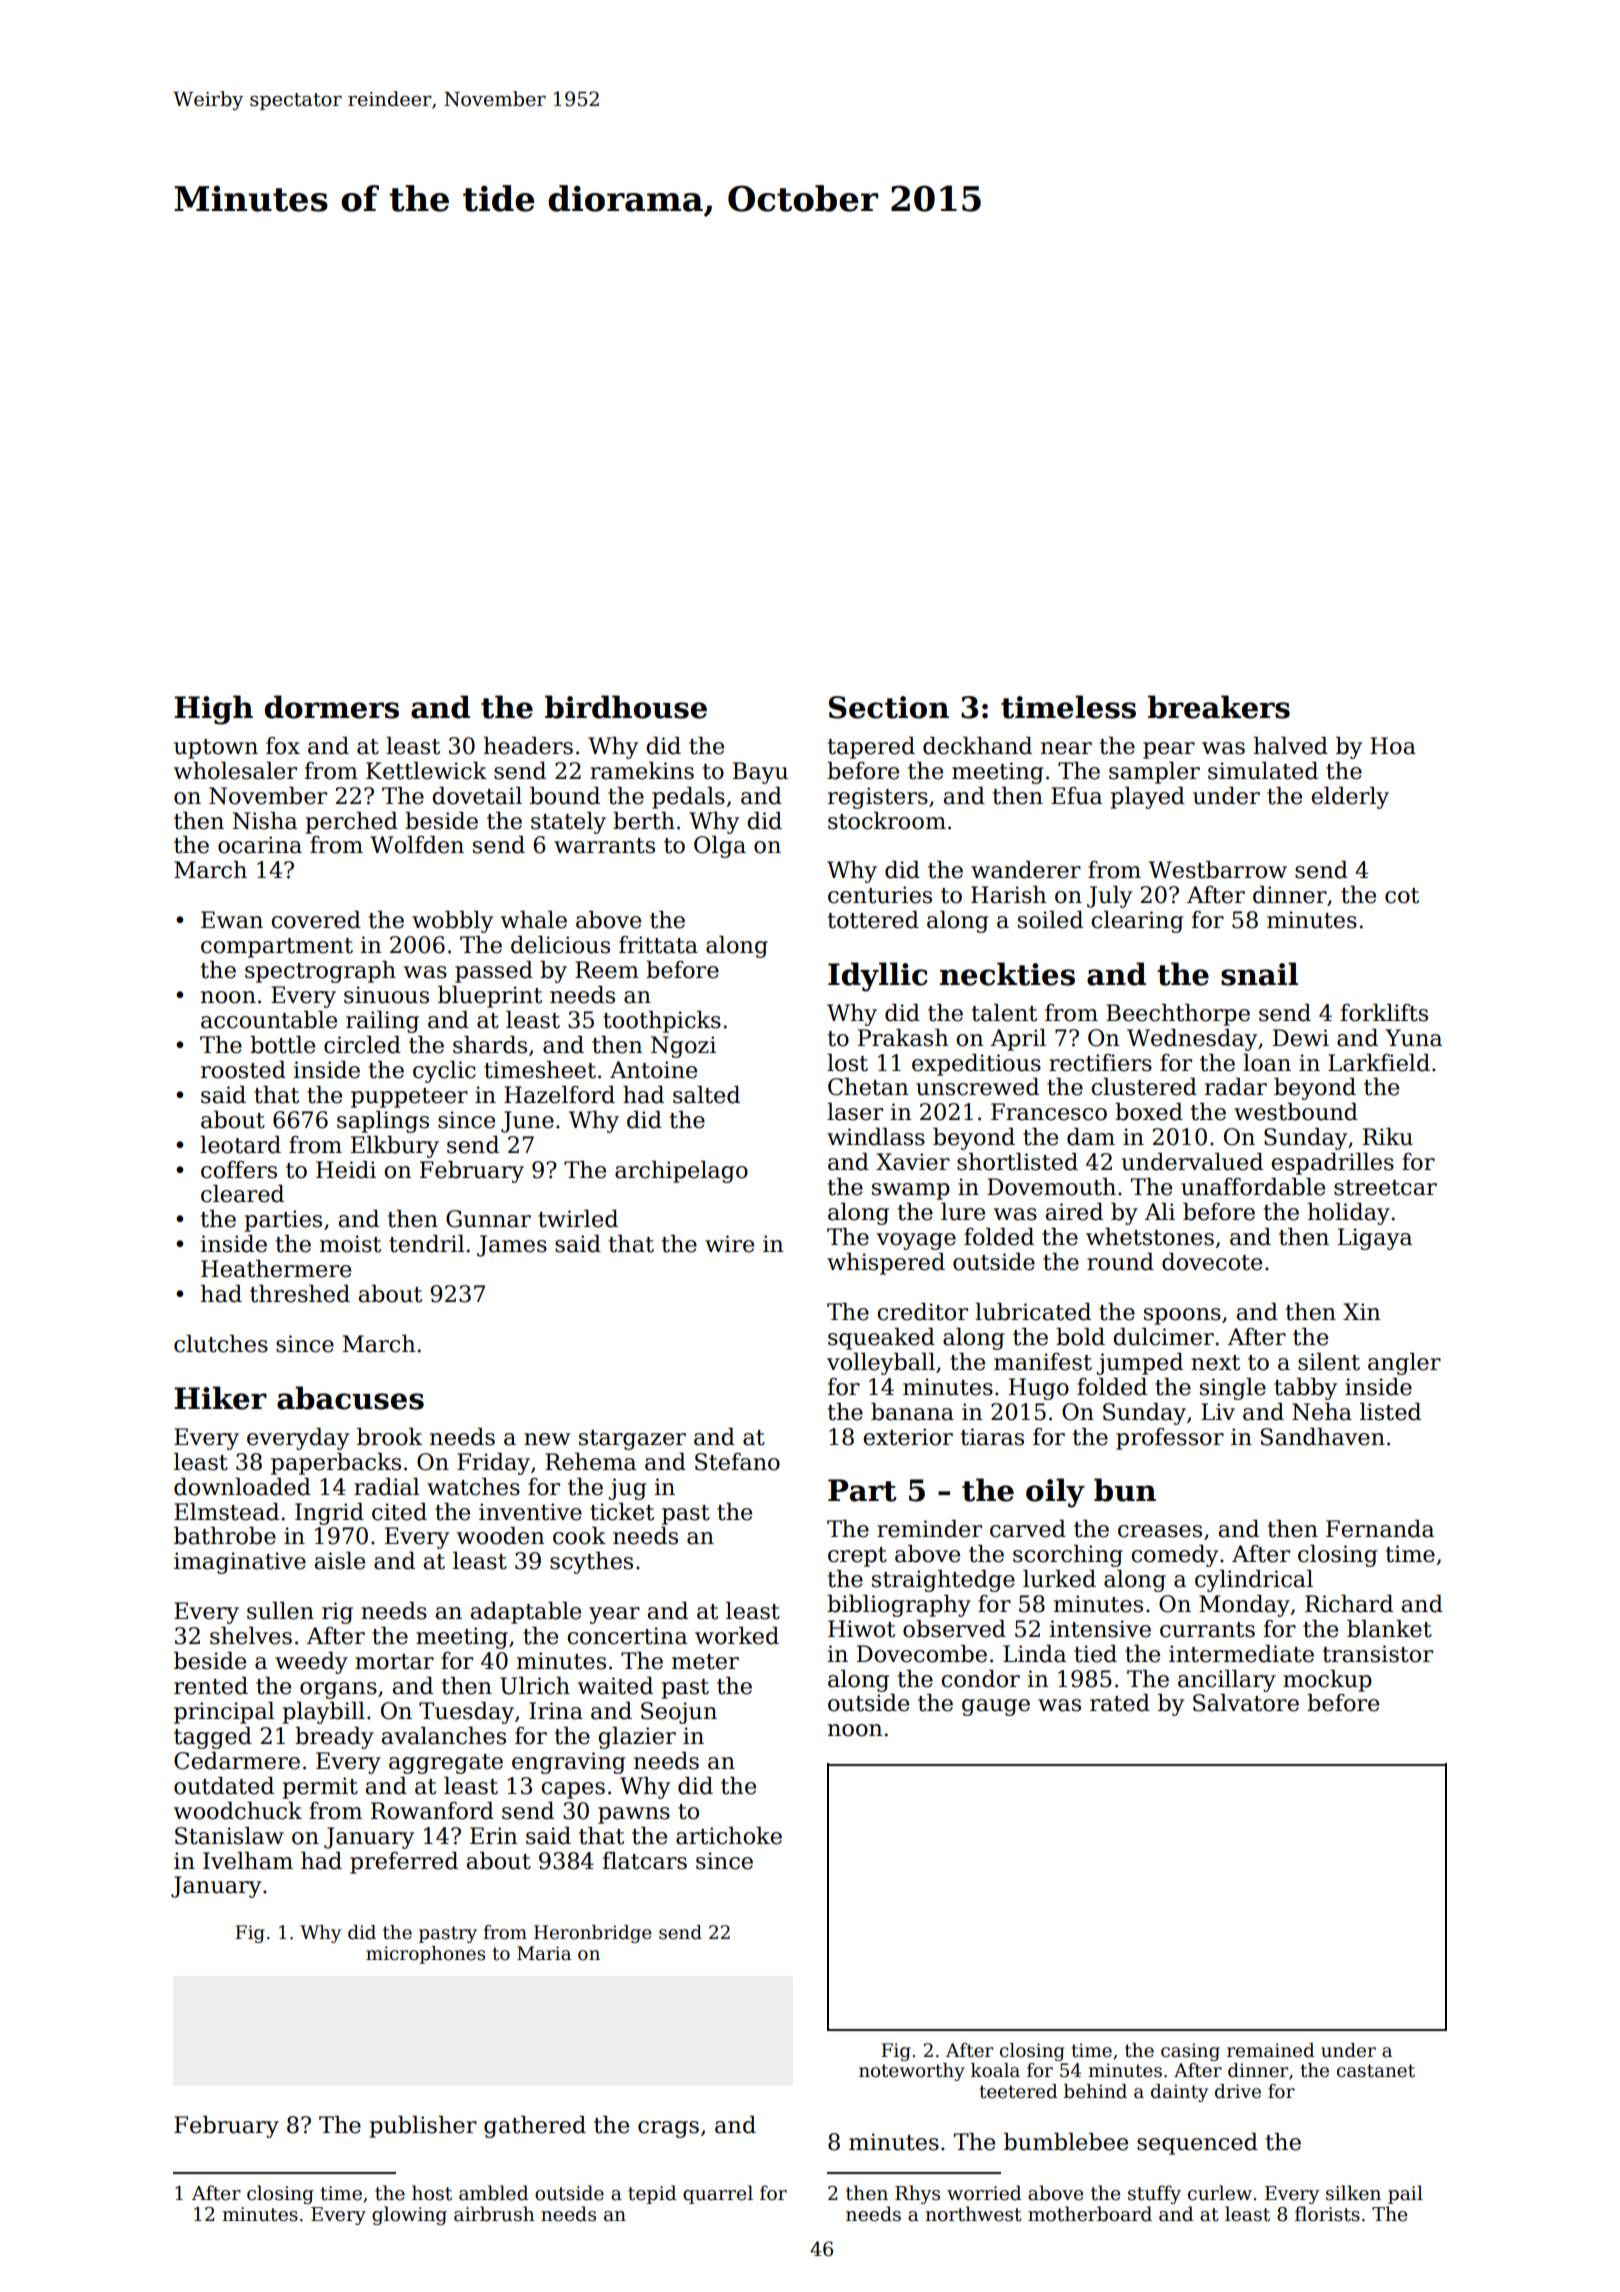 This screenshot has height=2292, width=1620. Describe the element at coordinates (452, 922) in the screenshot. I see `wobbly` at that location.
